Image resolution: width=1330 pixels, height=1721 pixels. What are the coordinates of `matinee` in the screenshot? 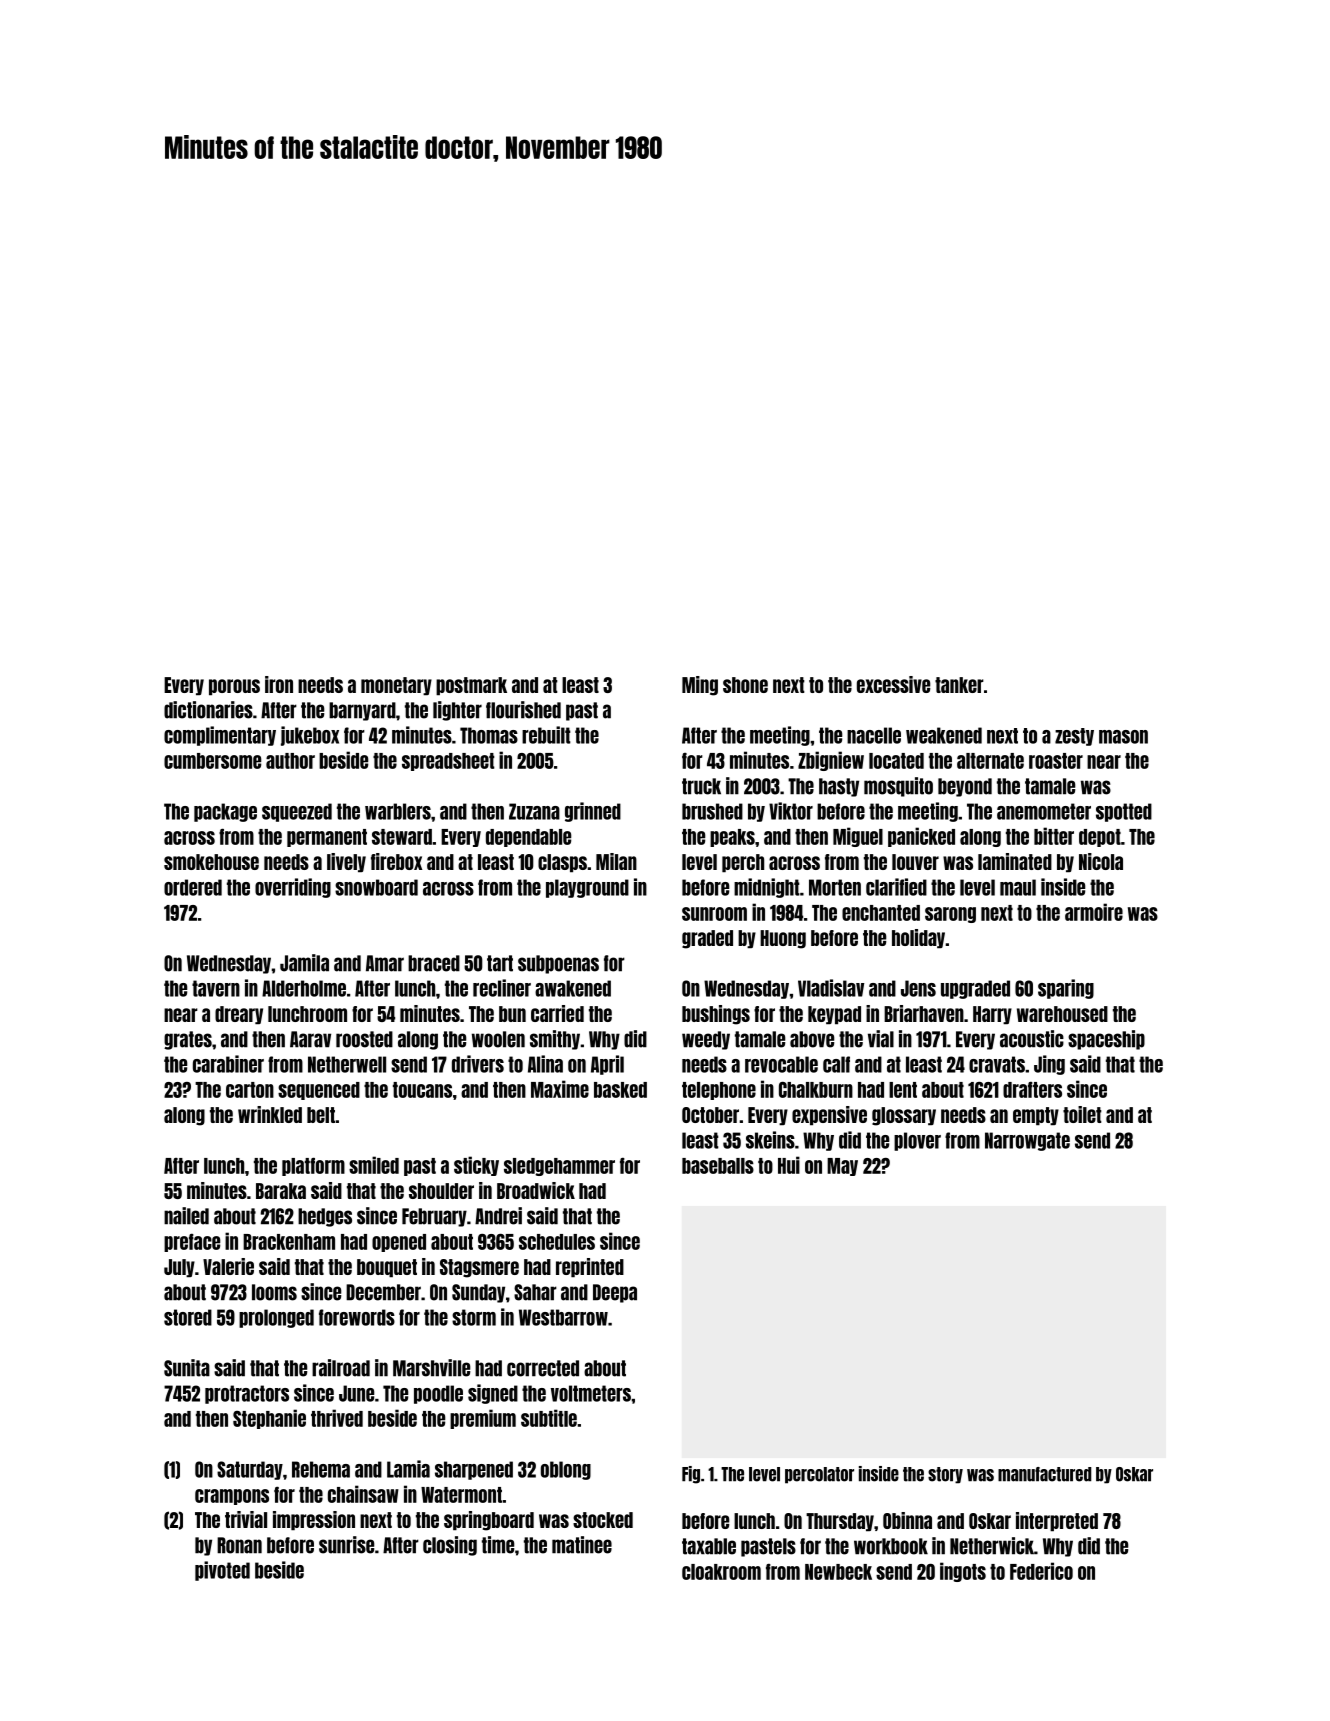 It's located at (582, 1545).
